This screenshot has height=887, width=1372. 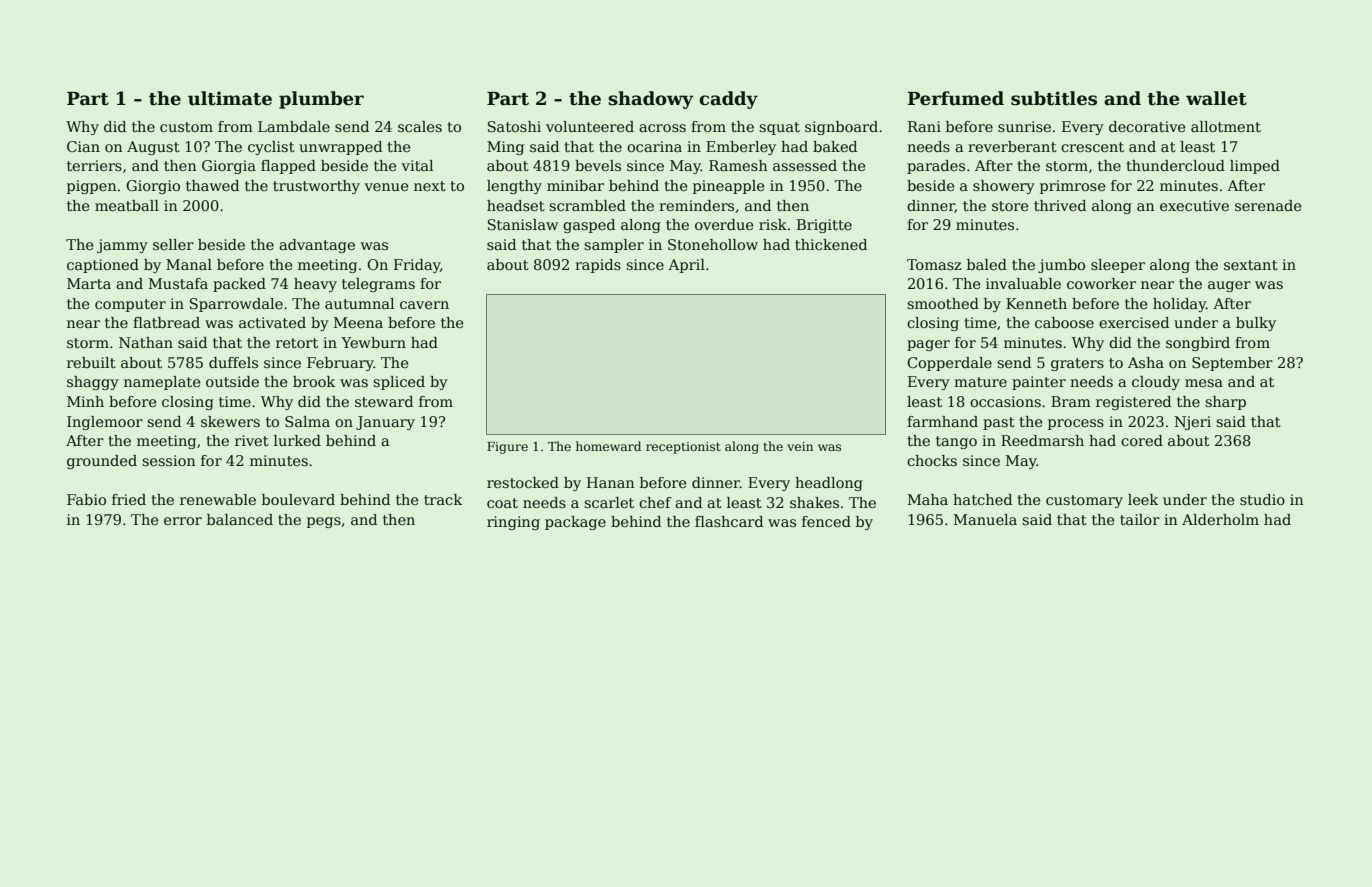 I want to click on fenced, so click(x=826, y=521).
